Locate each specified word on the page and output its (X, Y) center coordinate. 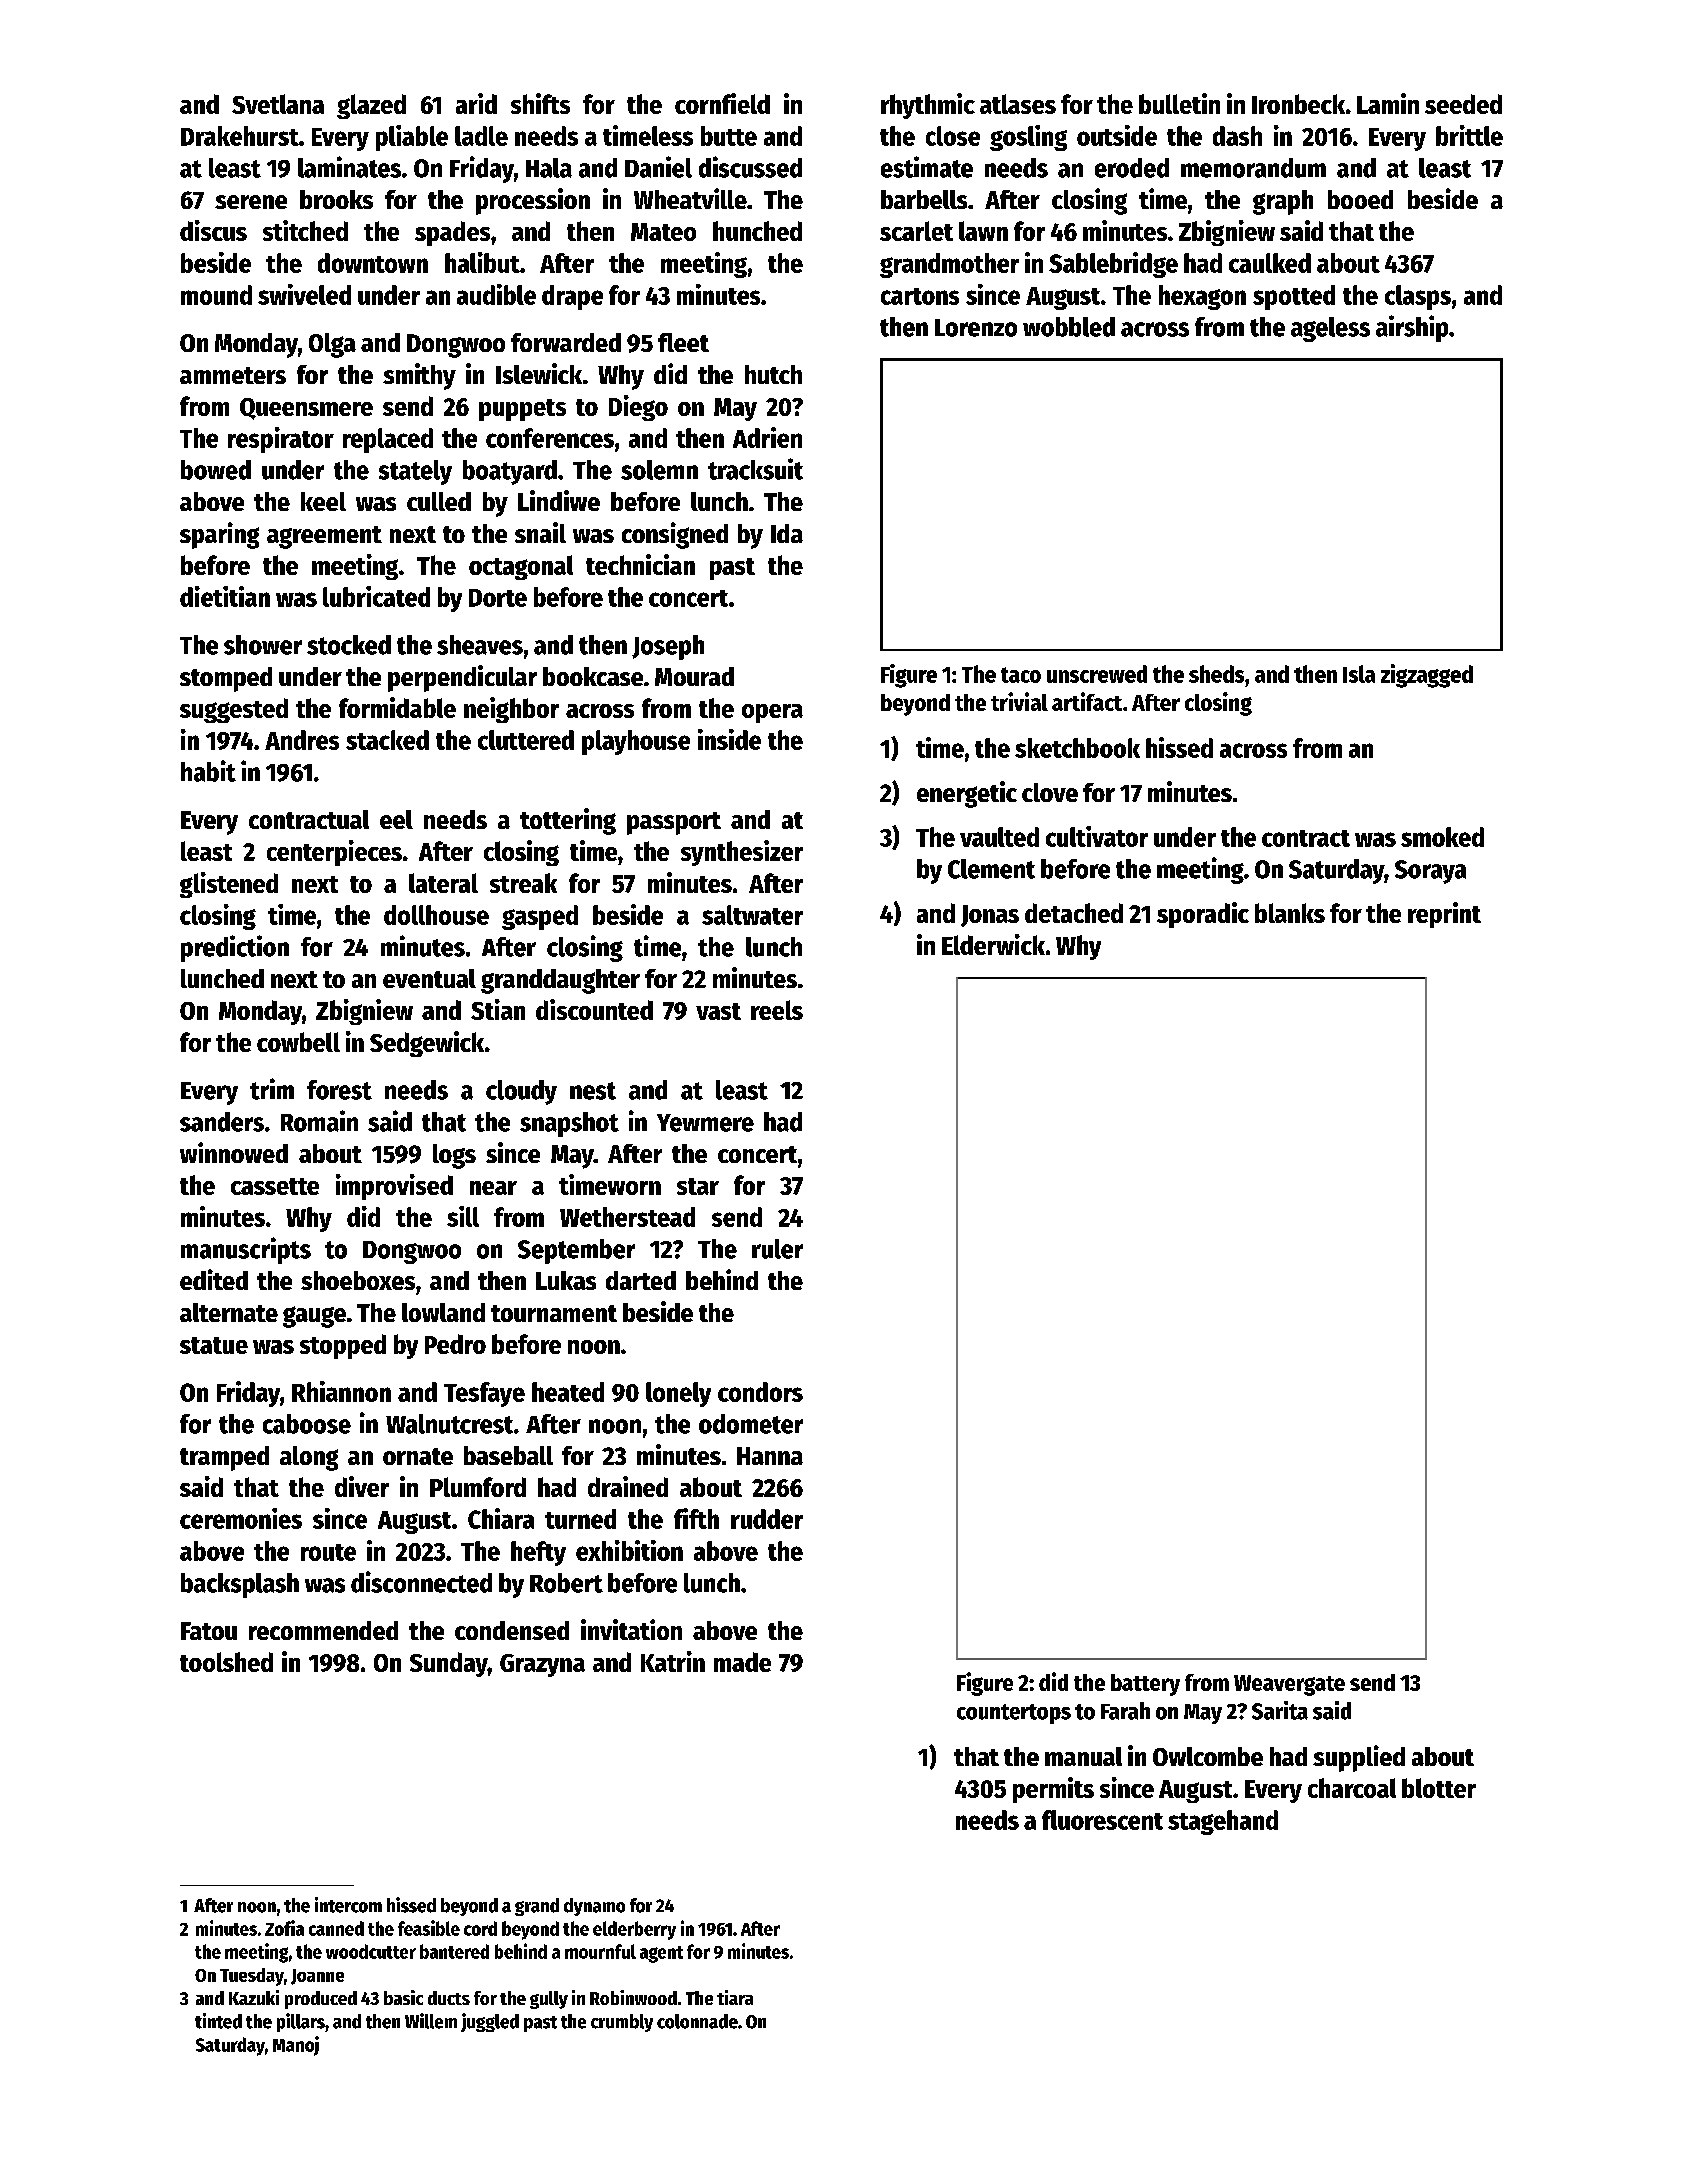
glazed (371, 106)
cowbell (298, 1042)
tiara (735, 1997)
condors (760, 1392)
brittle (1469, 135)
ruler (777, 1249)
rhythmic (928, 106)
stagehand (1223, 1822)
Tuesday (252, 1977)
